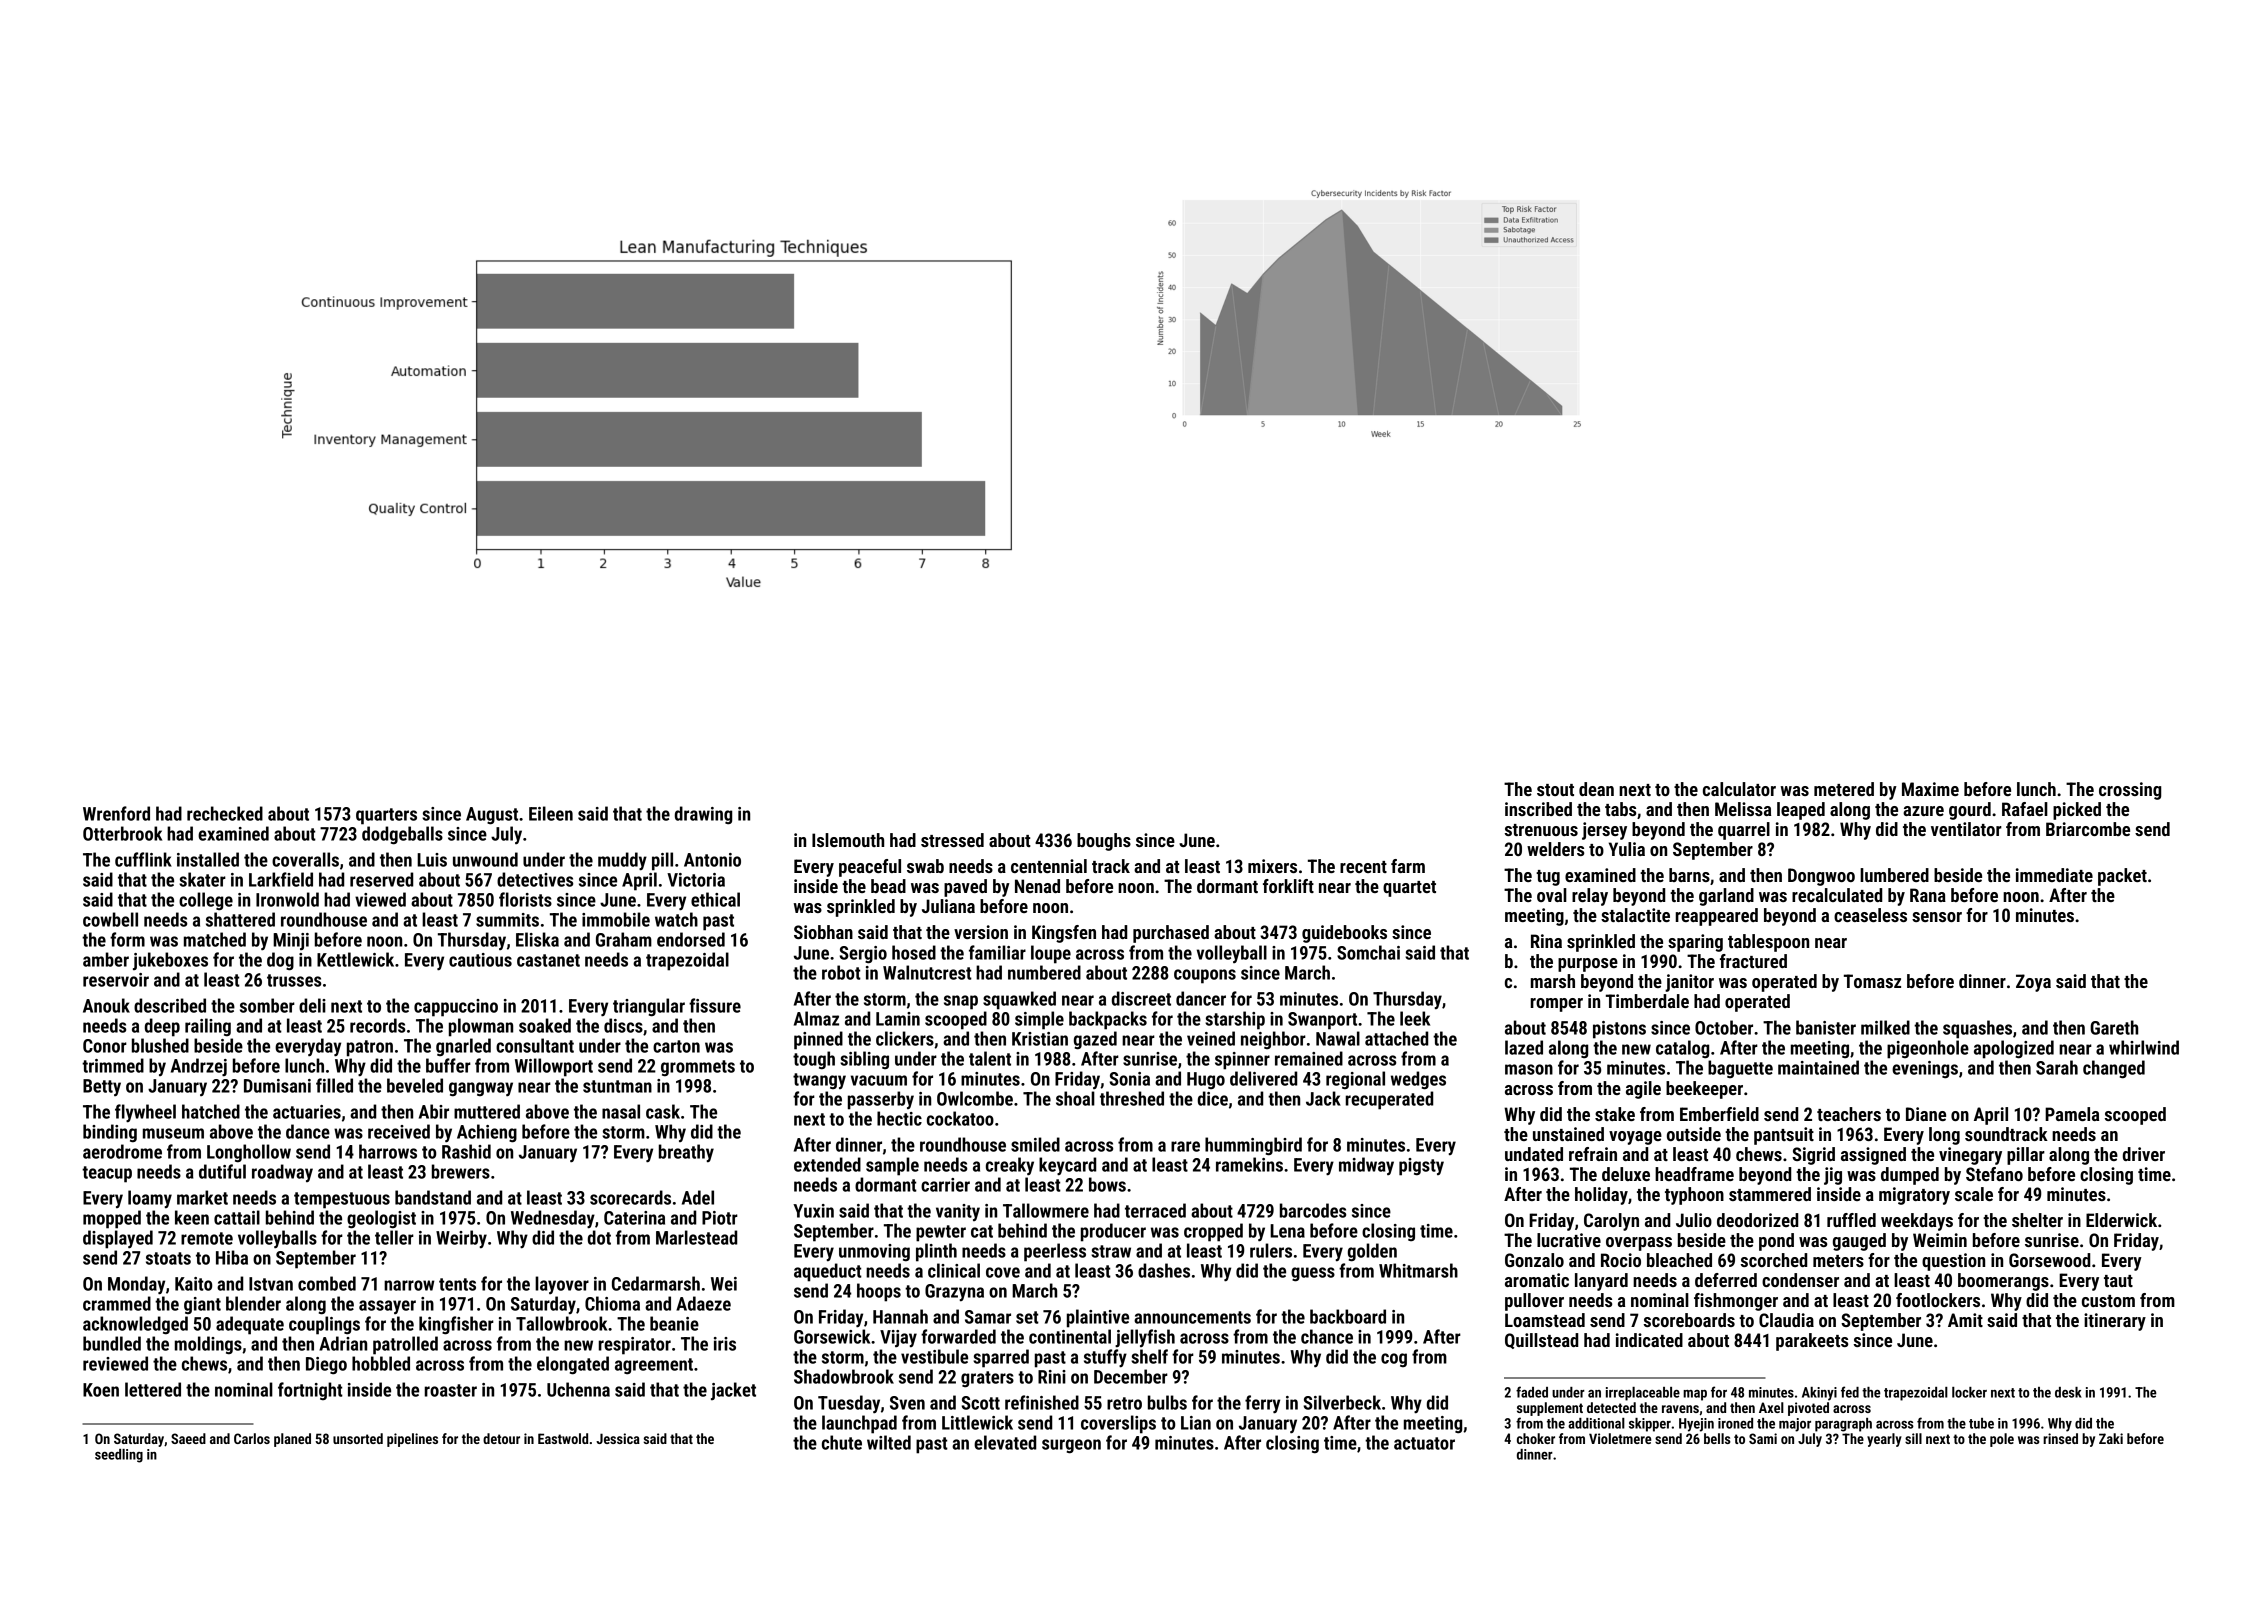 The width and height of the screenshot is (2263, 1600). What do you see at coordinates (122, 833) in the screenshot?
I see `Otterbrook` at bounding box center [122, 833].
